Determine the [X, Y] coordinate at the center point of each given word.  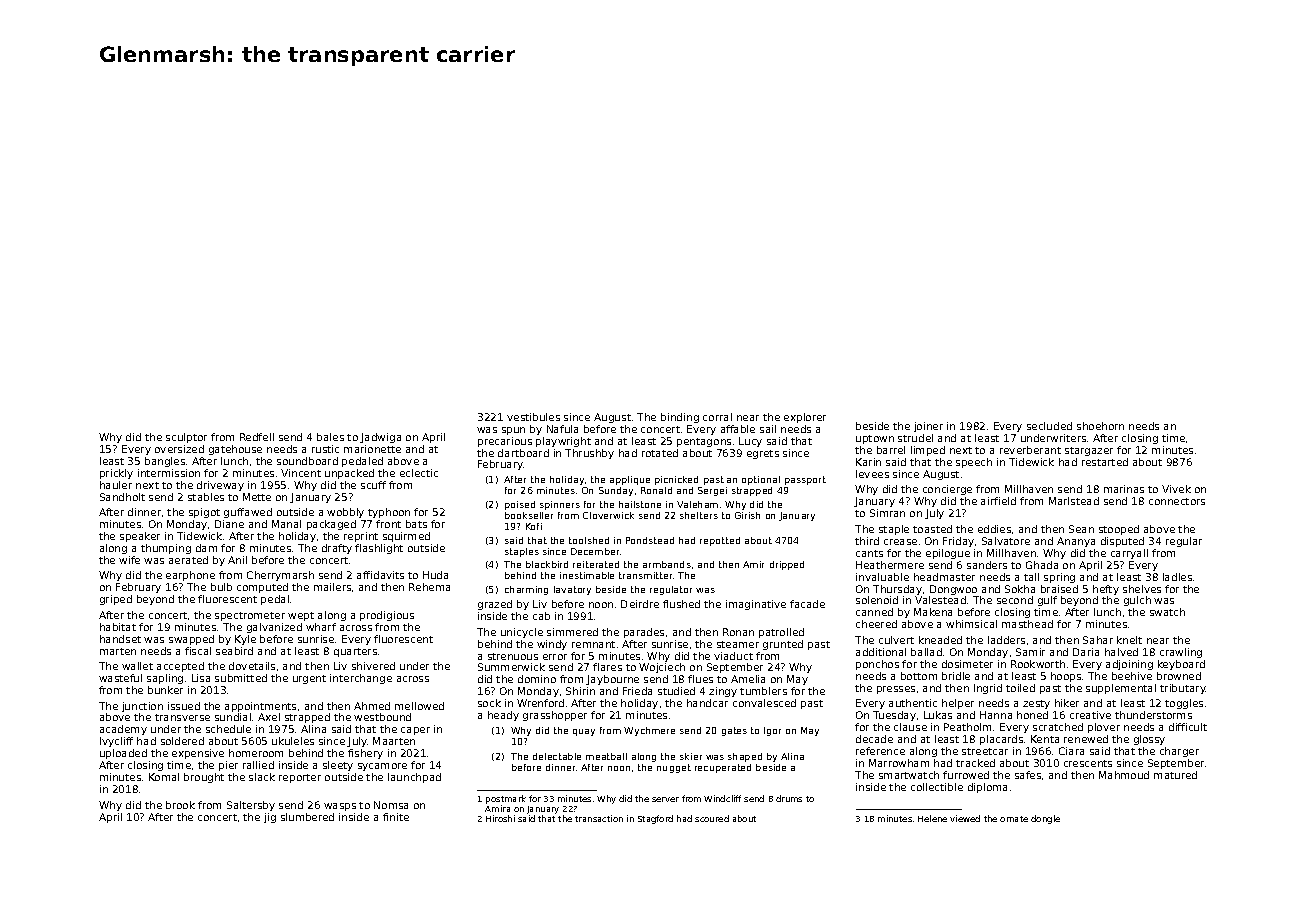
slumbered [307, 817]
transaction [599, 818]
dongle [1045, 819]
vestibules [533, 417]
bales [330, 437]
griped [116, 600]
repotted [720, 541]
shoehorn [1100, 426]
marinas [1124, 489]
